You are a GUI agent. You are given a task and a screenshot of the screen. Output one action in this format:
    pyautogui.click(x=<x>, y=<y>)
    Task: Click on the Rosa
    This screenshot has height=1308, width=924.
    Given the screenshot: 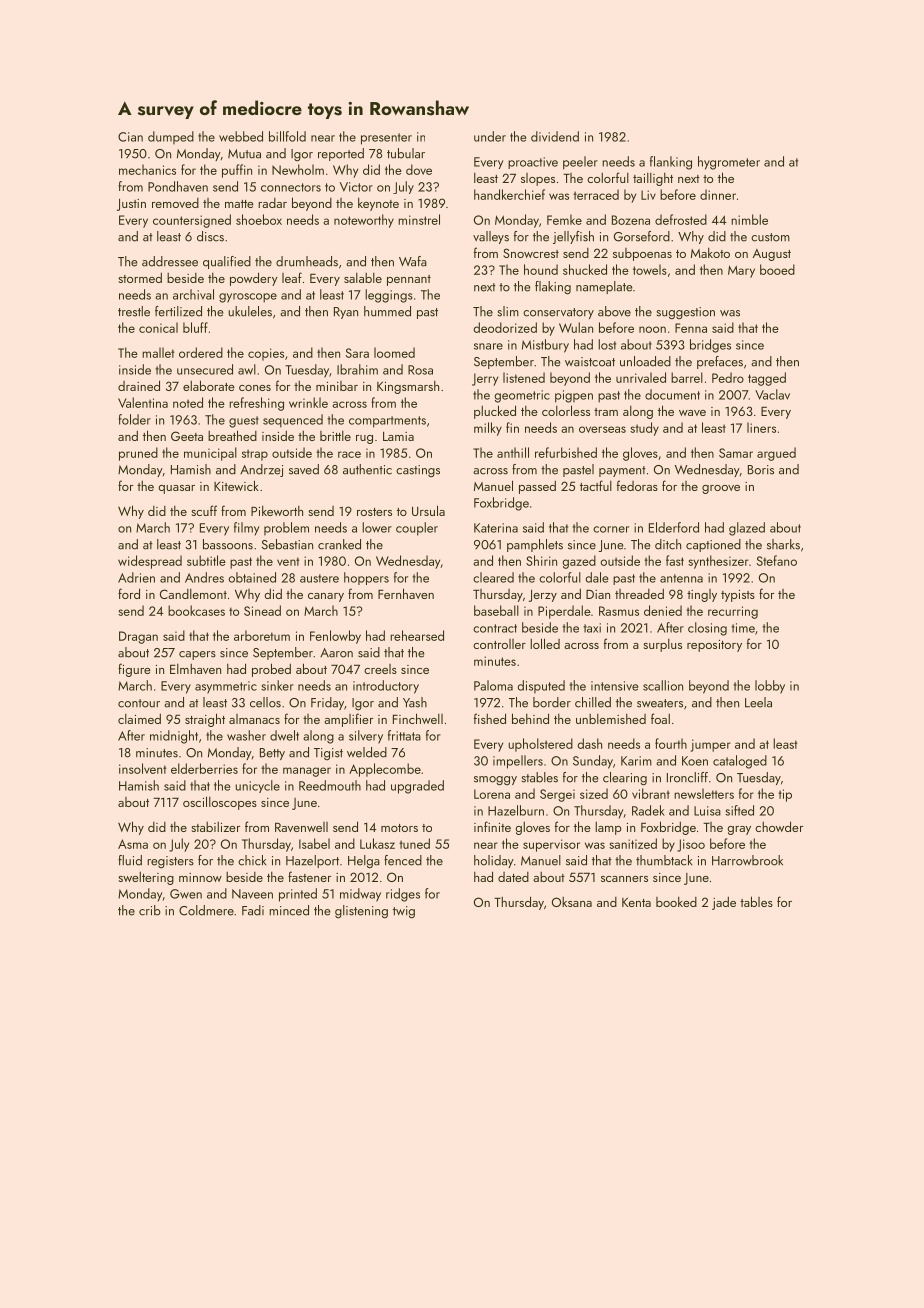 What is the action you would take?
    pyautogui.click(x=420, y=370)
